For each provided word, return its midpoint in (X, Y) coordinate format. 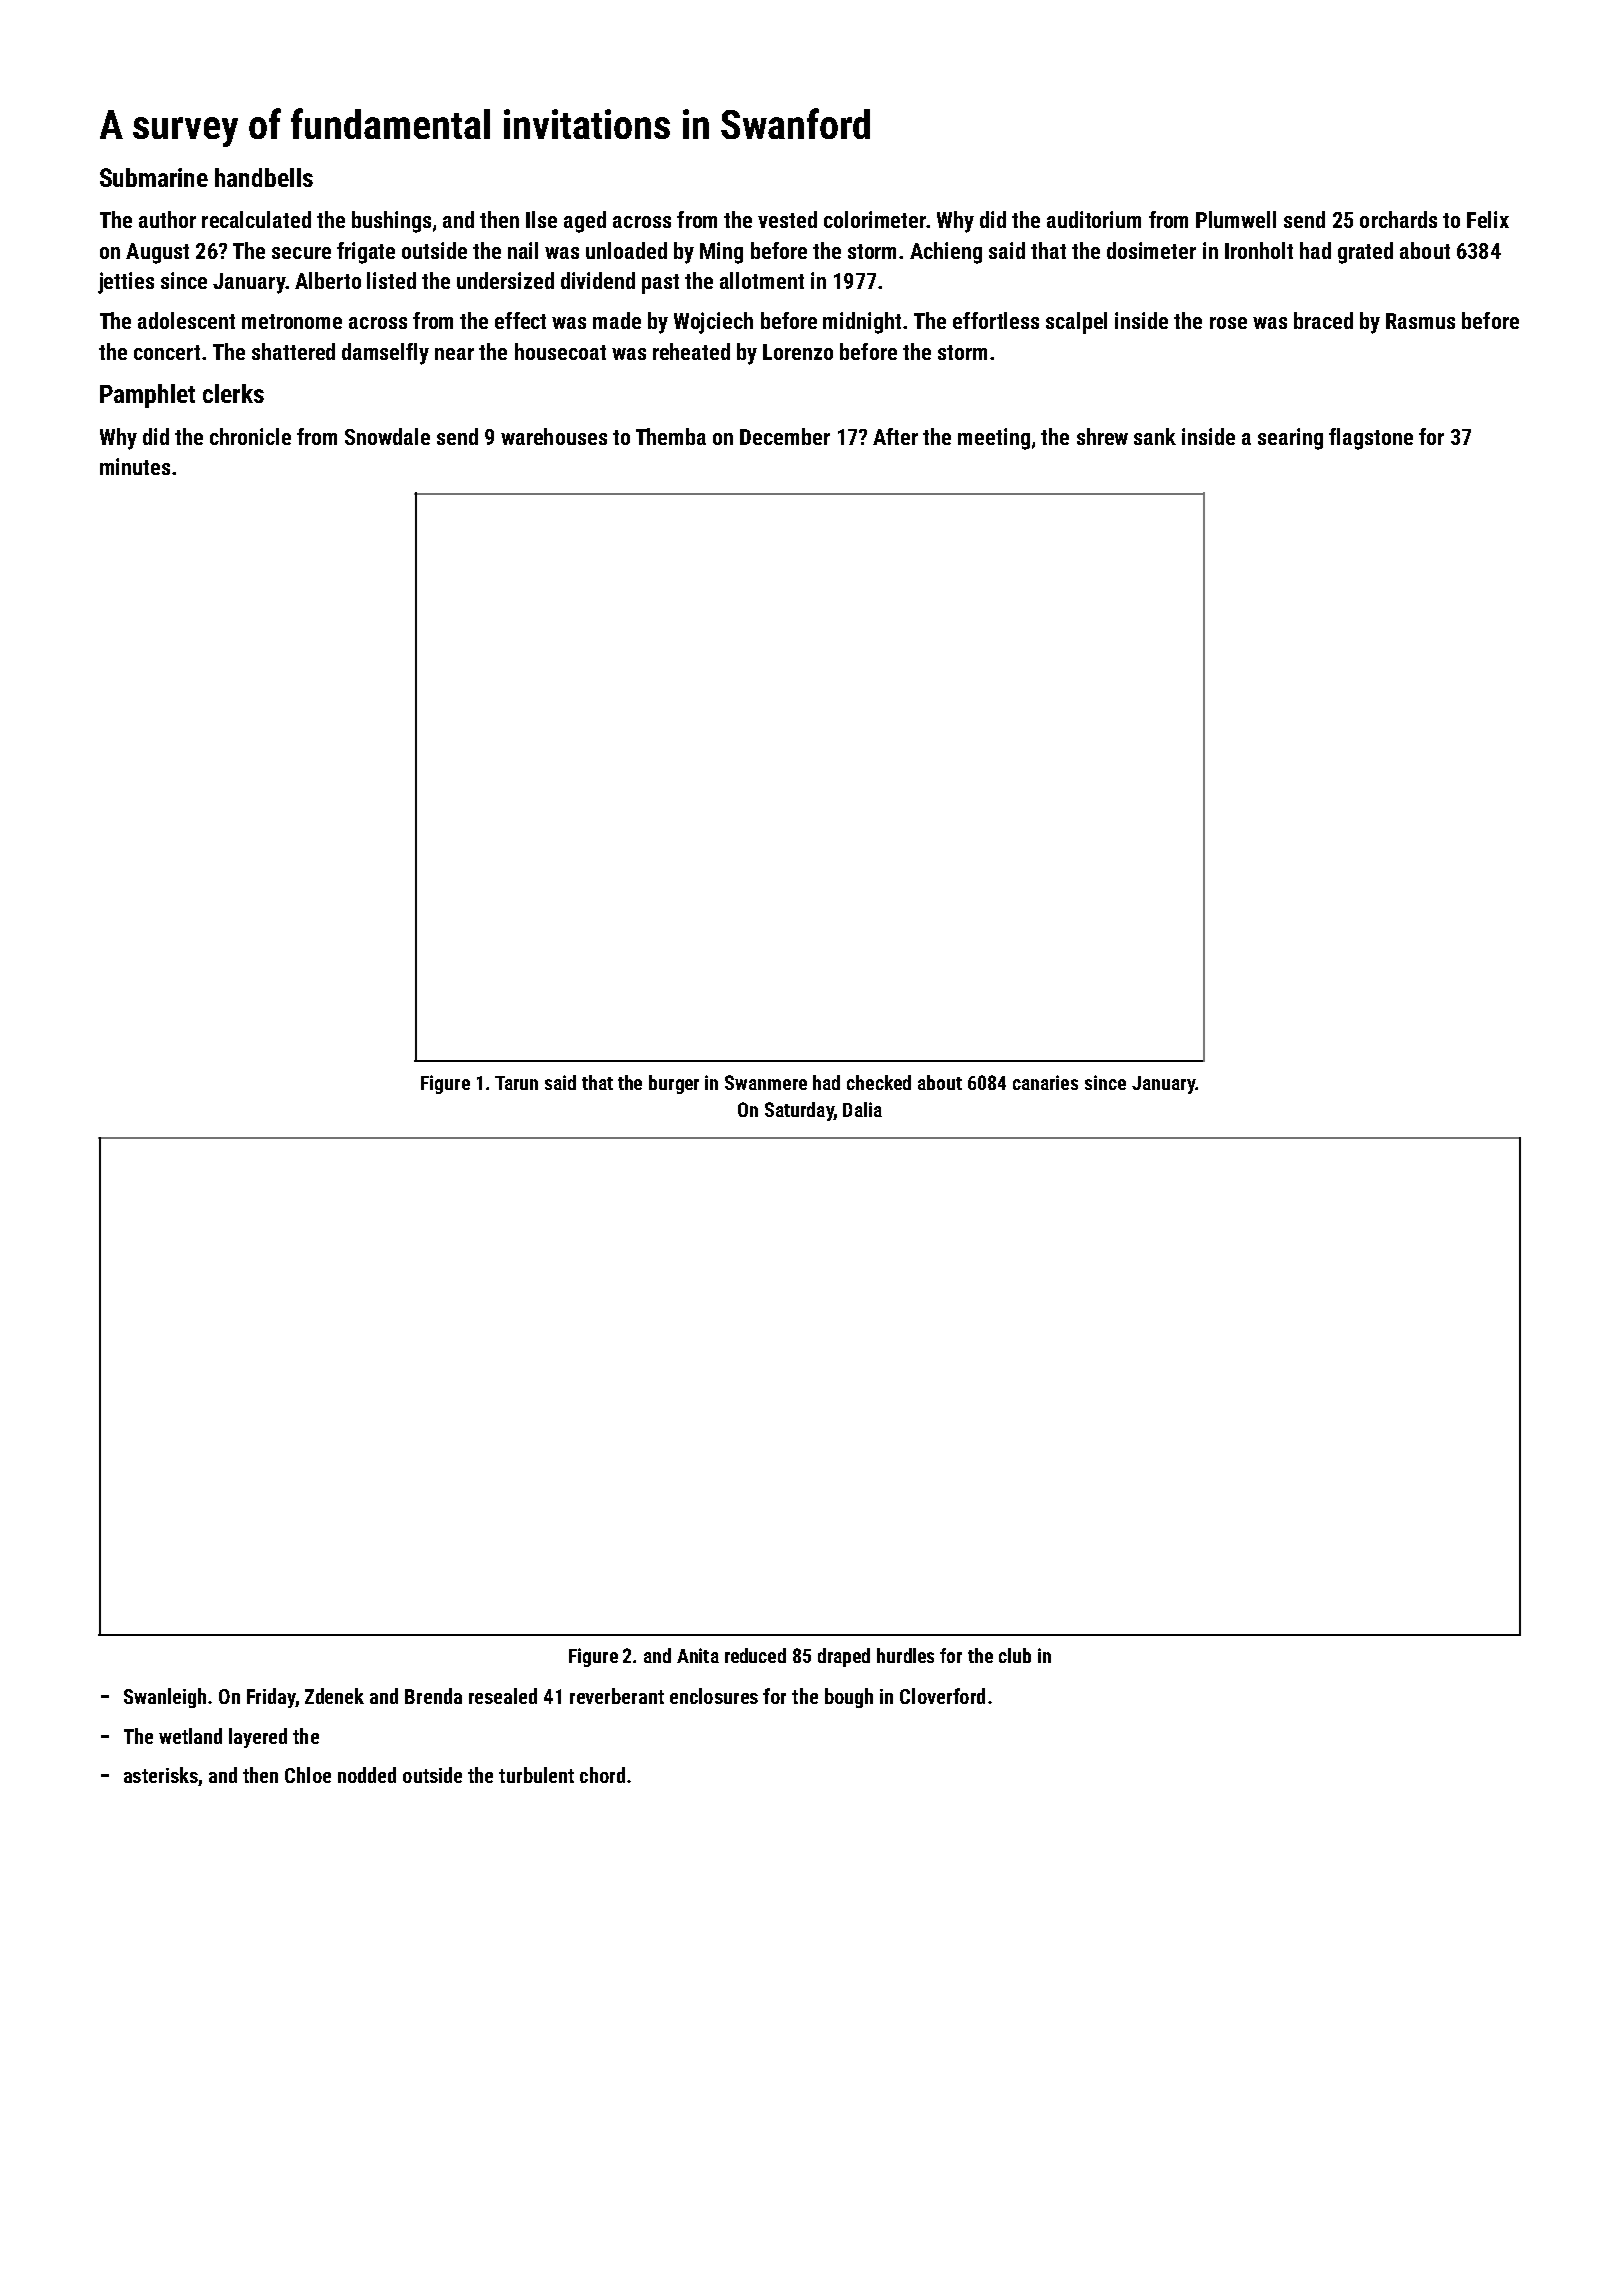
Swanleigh (165, 1698)
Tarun (516, 1083)
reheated (691, 351)
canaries (1045, 1082)
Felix (1488, 219)
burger (674, 1084)
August (157, 253)
